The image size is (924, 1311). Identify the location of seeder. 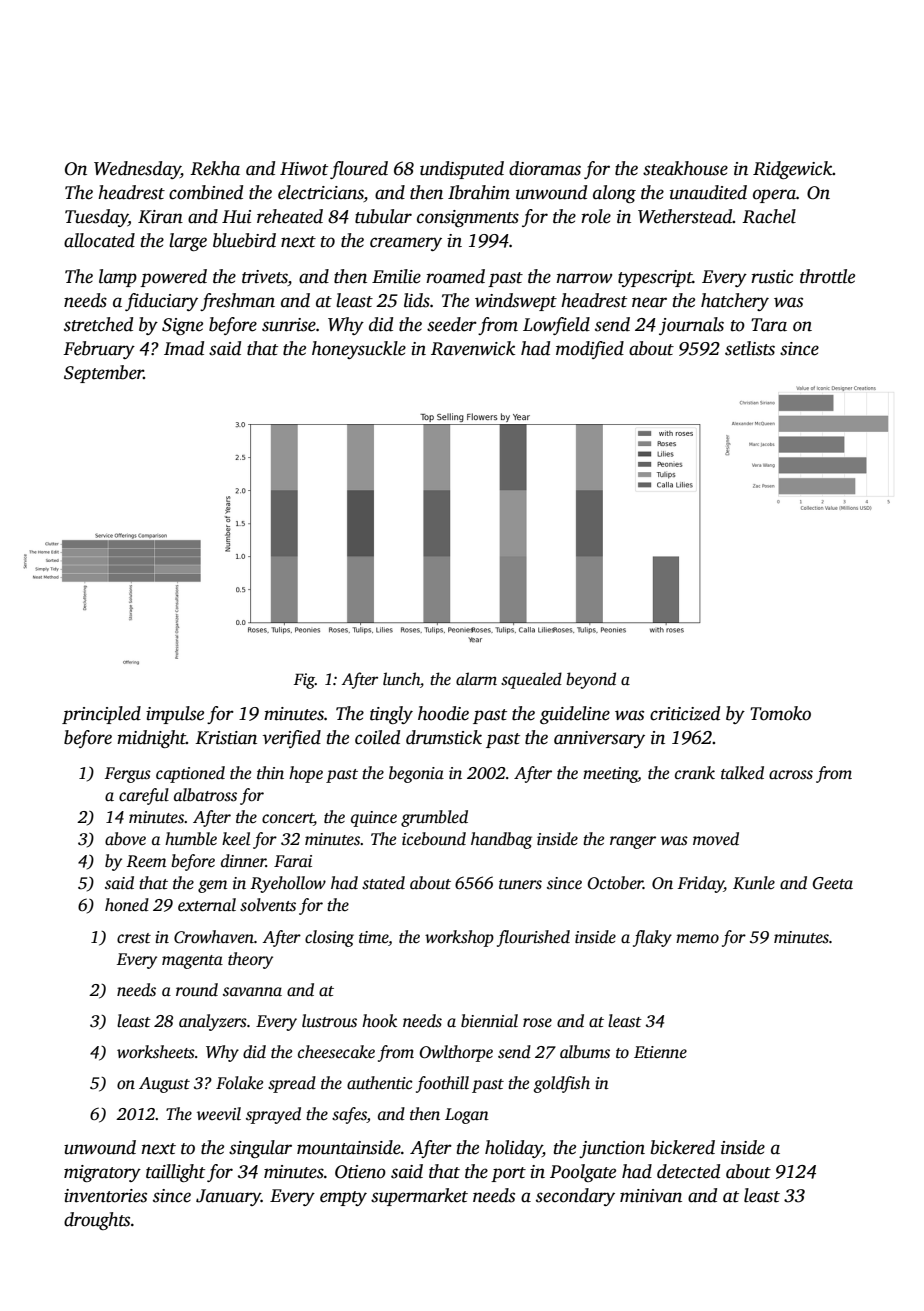
(452, 324).
